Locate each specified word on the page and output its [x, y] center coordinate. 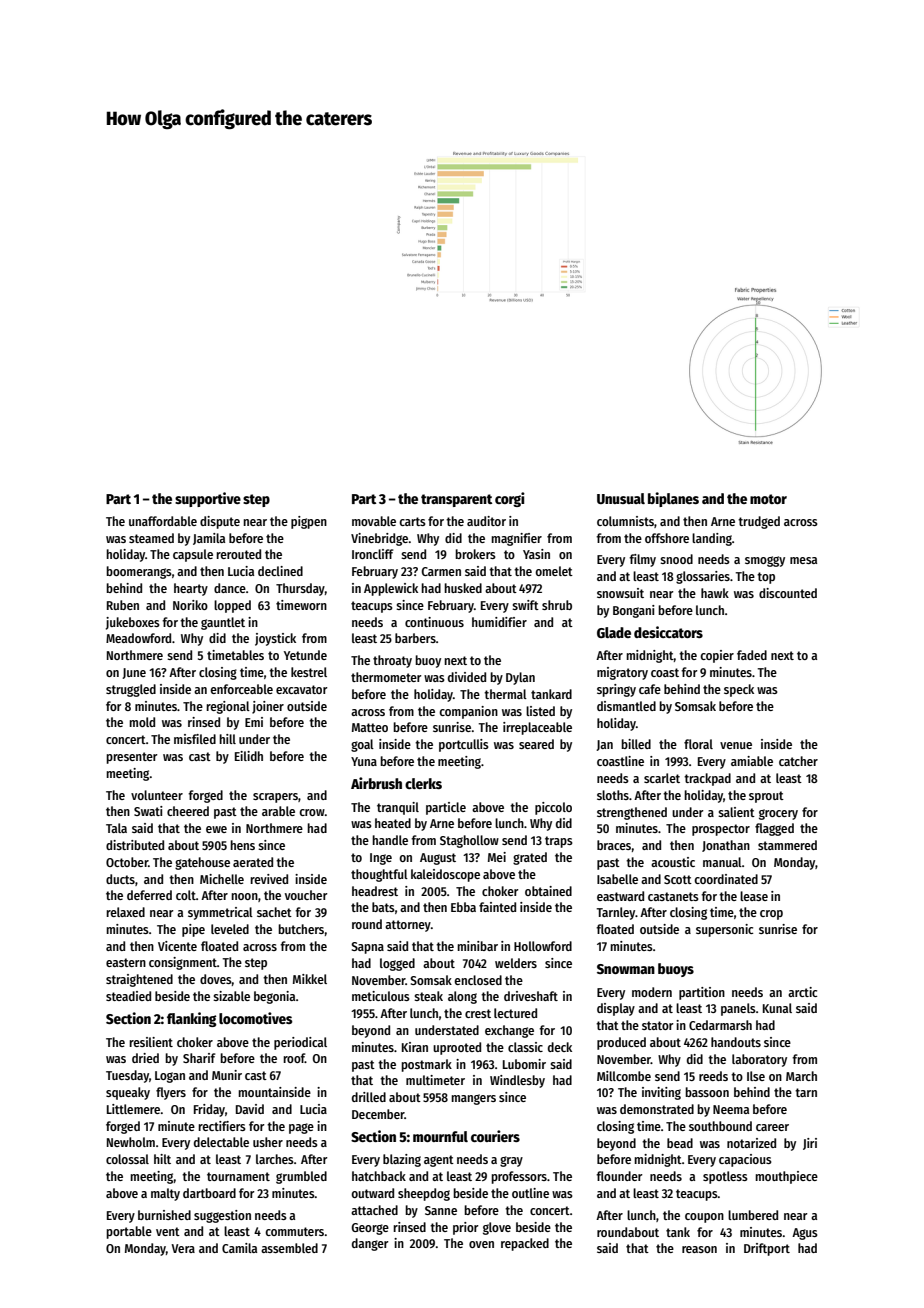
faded [752, 655]
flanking [192, 1019]
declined [280, 571]
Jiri [810, 1144]
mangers [473, 1099]
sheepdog [424, 1194]
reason [699, 1249]
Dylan [520, 678]
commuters [294, 1231]
